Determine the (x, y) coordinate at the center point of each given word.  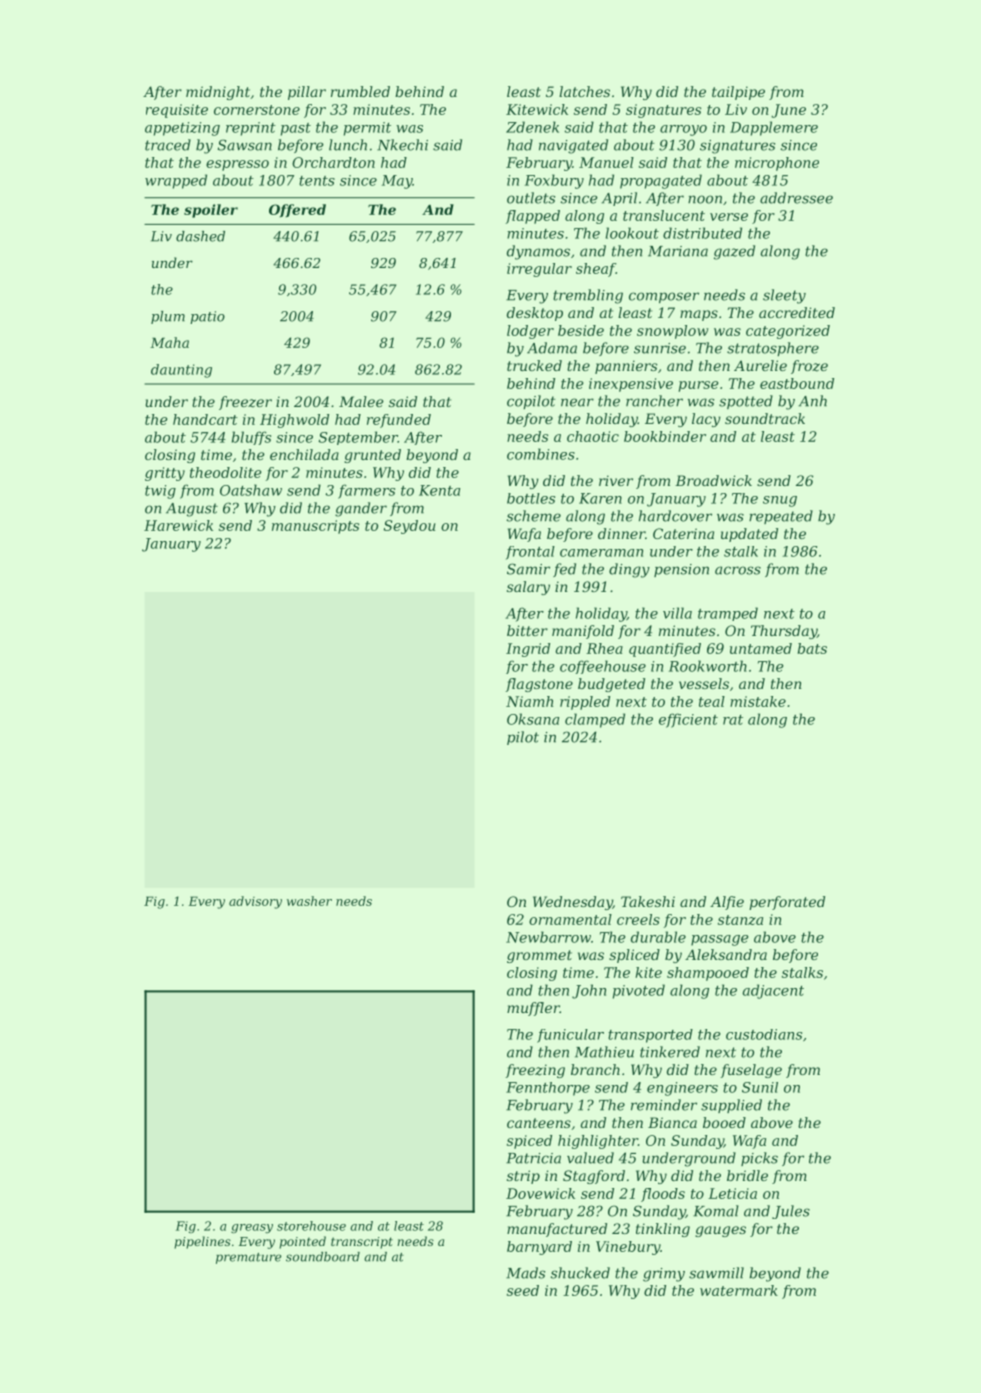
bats (812, 648)
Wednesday (573, 903)
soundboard (323, 1257)
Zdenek (532, 127)
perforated (787, 903)
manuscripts (315, 527)
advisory (255, 902)
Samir (528, 569)
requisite (177, 111)
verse (729, 217)
